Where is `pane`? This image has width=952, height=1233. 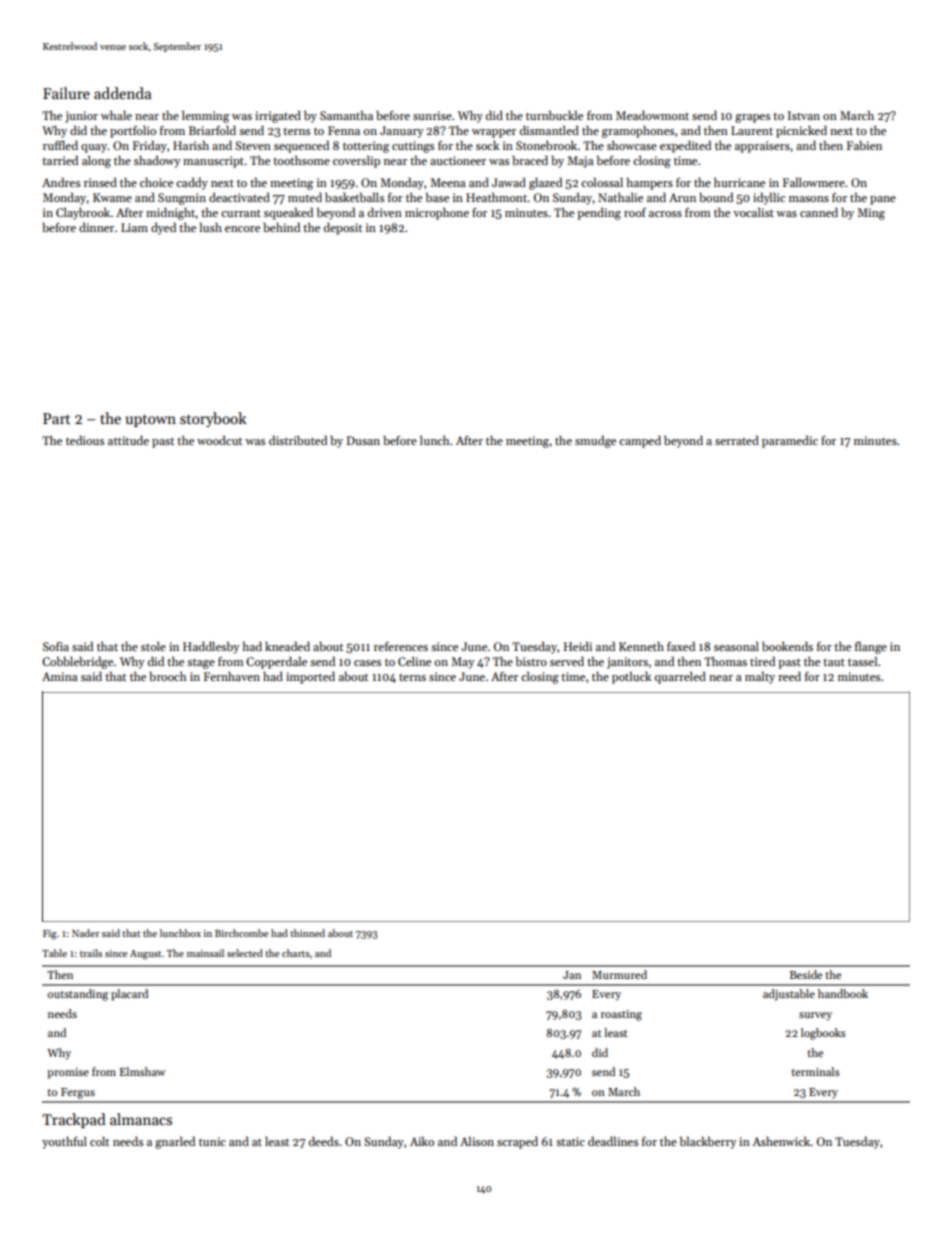 pane is located at coordinates (883, 200).
